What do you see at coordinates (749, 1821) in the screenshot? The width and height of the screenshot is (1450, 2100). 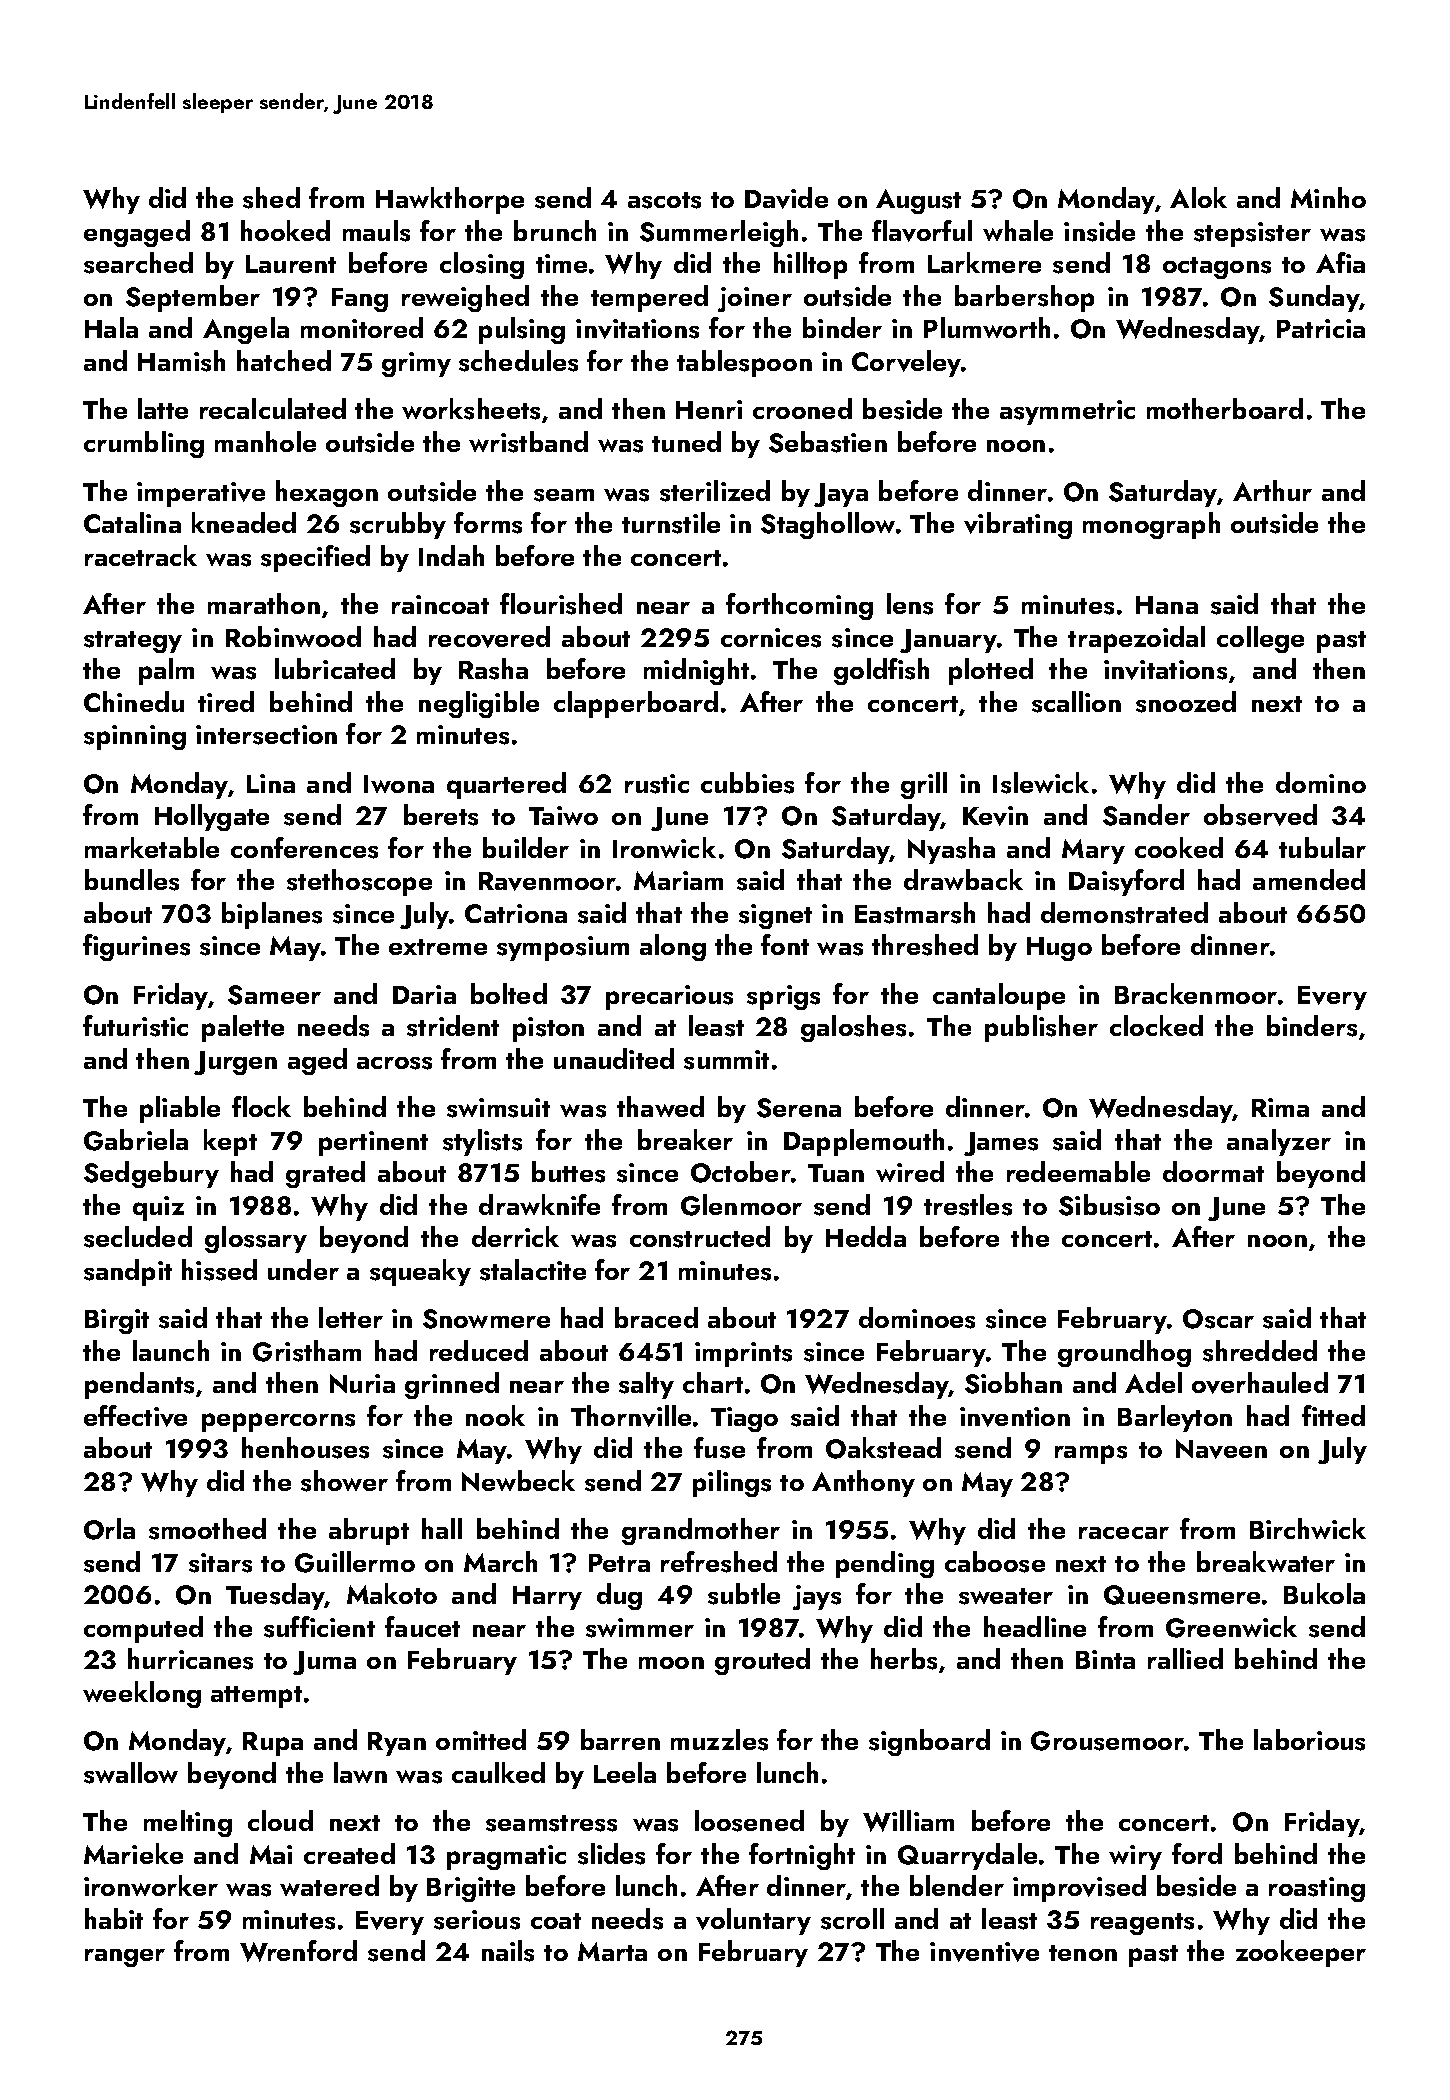 I see `loosened` at bounding box center [749, 1821].
